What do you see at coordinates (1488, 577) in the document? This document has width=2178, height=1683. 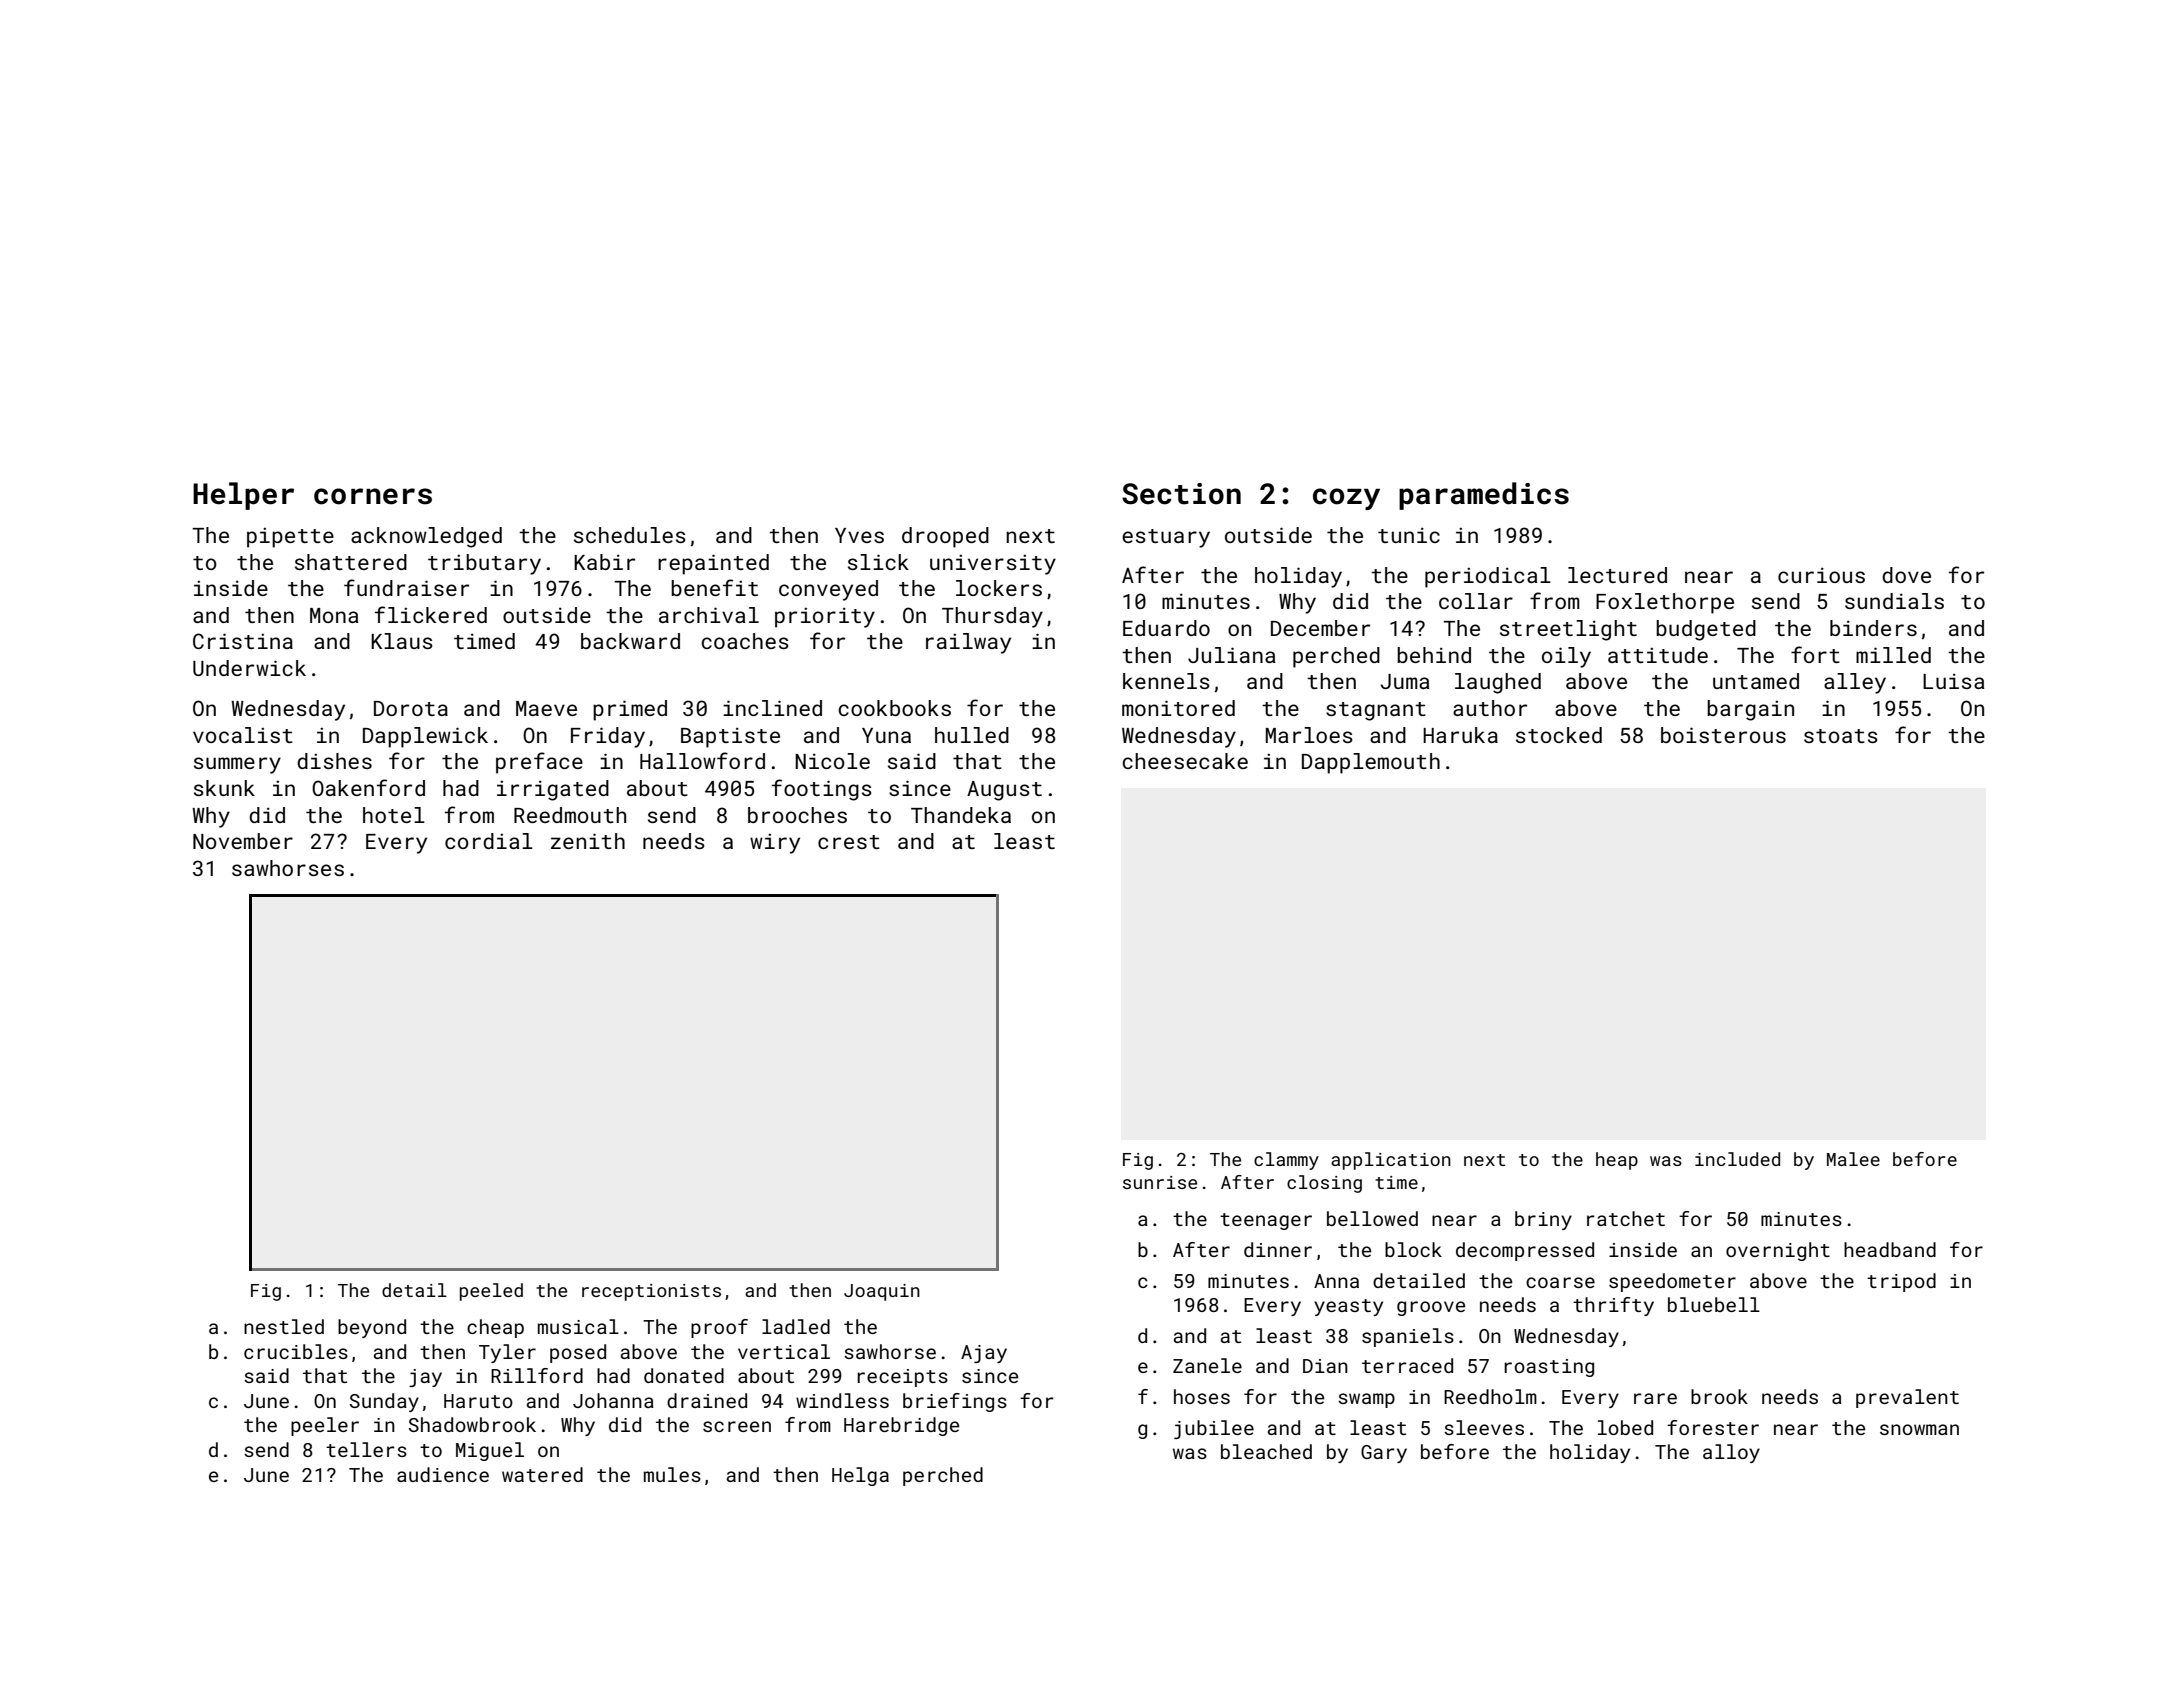 I see `periodical` at bounding box center [1488, 577].
